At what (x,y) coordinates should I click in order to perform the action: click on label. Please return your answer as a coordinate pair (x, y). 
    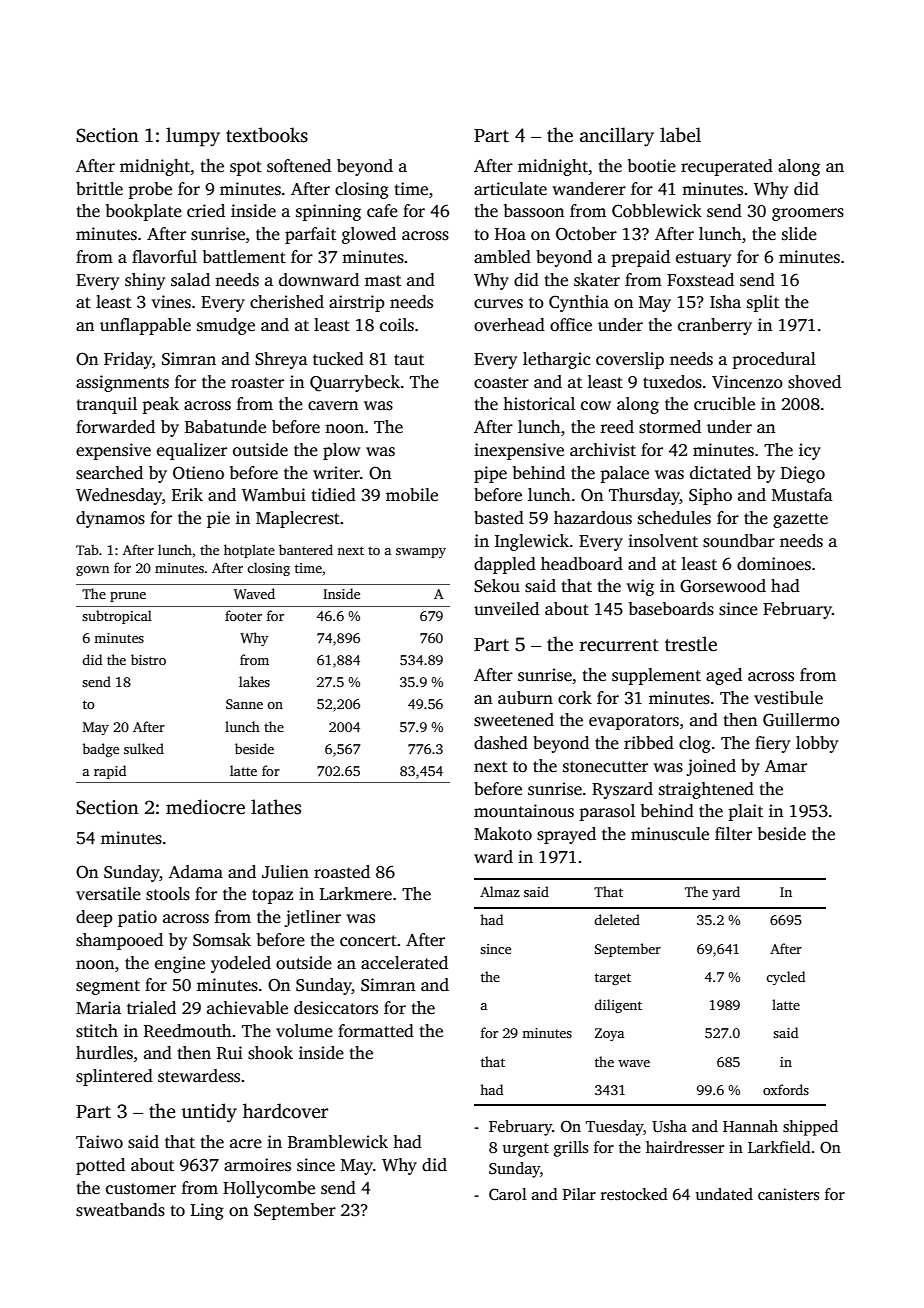
    Looking at the image, I should click on (680, 135).
